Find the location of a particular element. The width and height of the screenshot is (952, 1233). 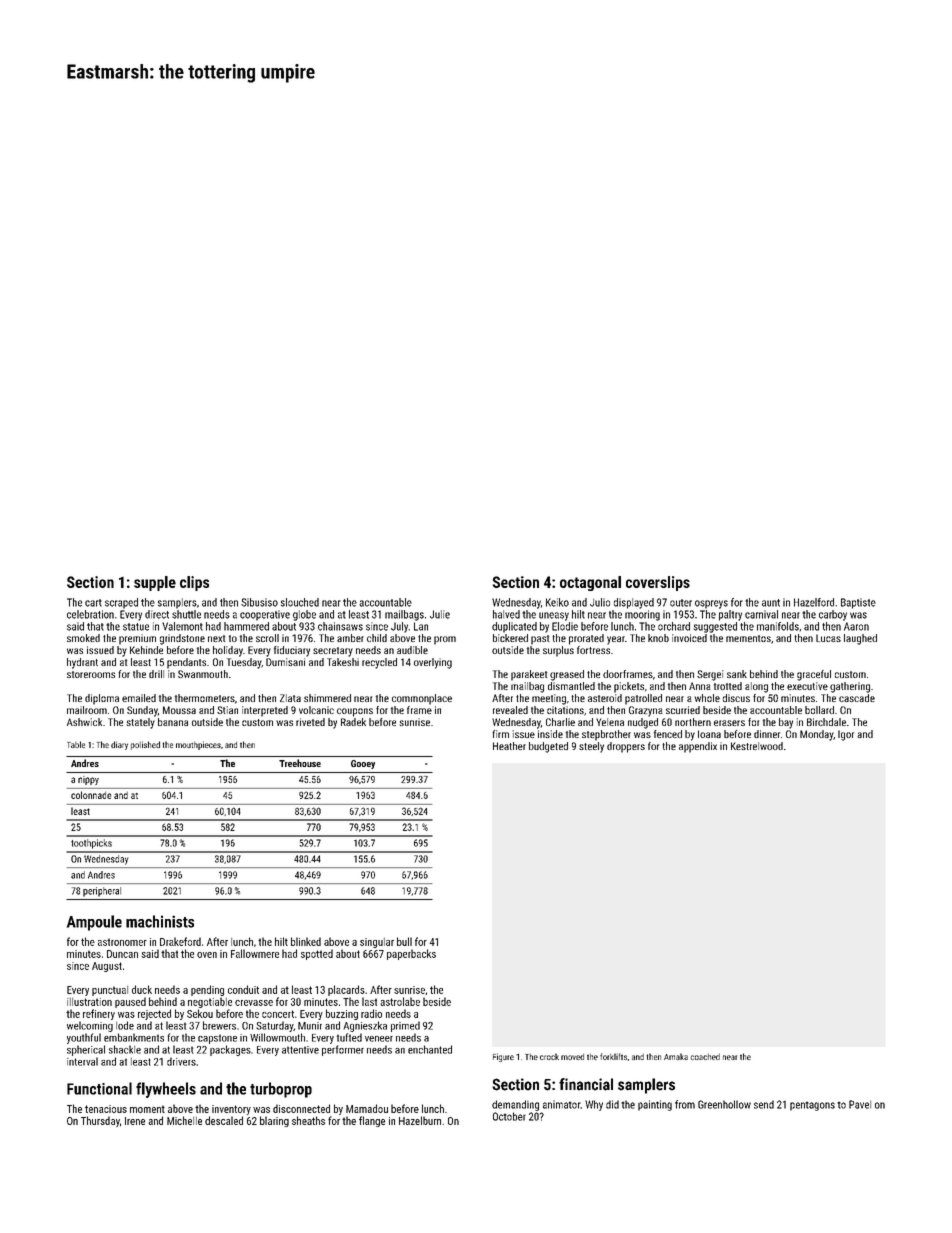

clips is located at coordinates (194, 583).
